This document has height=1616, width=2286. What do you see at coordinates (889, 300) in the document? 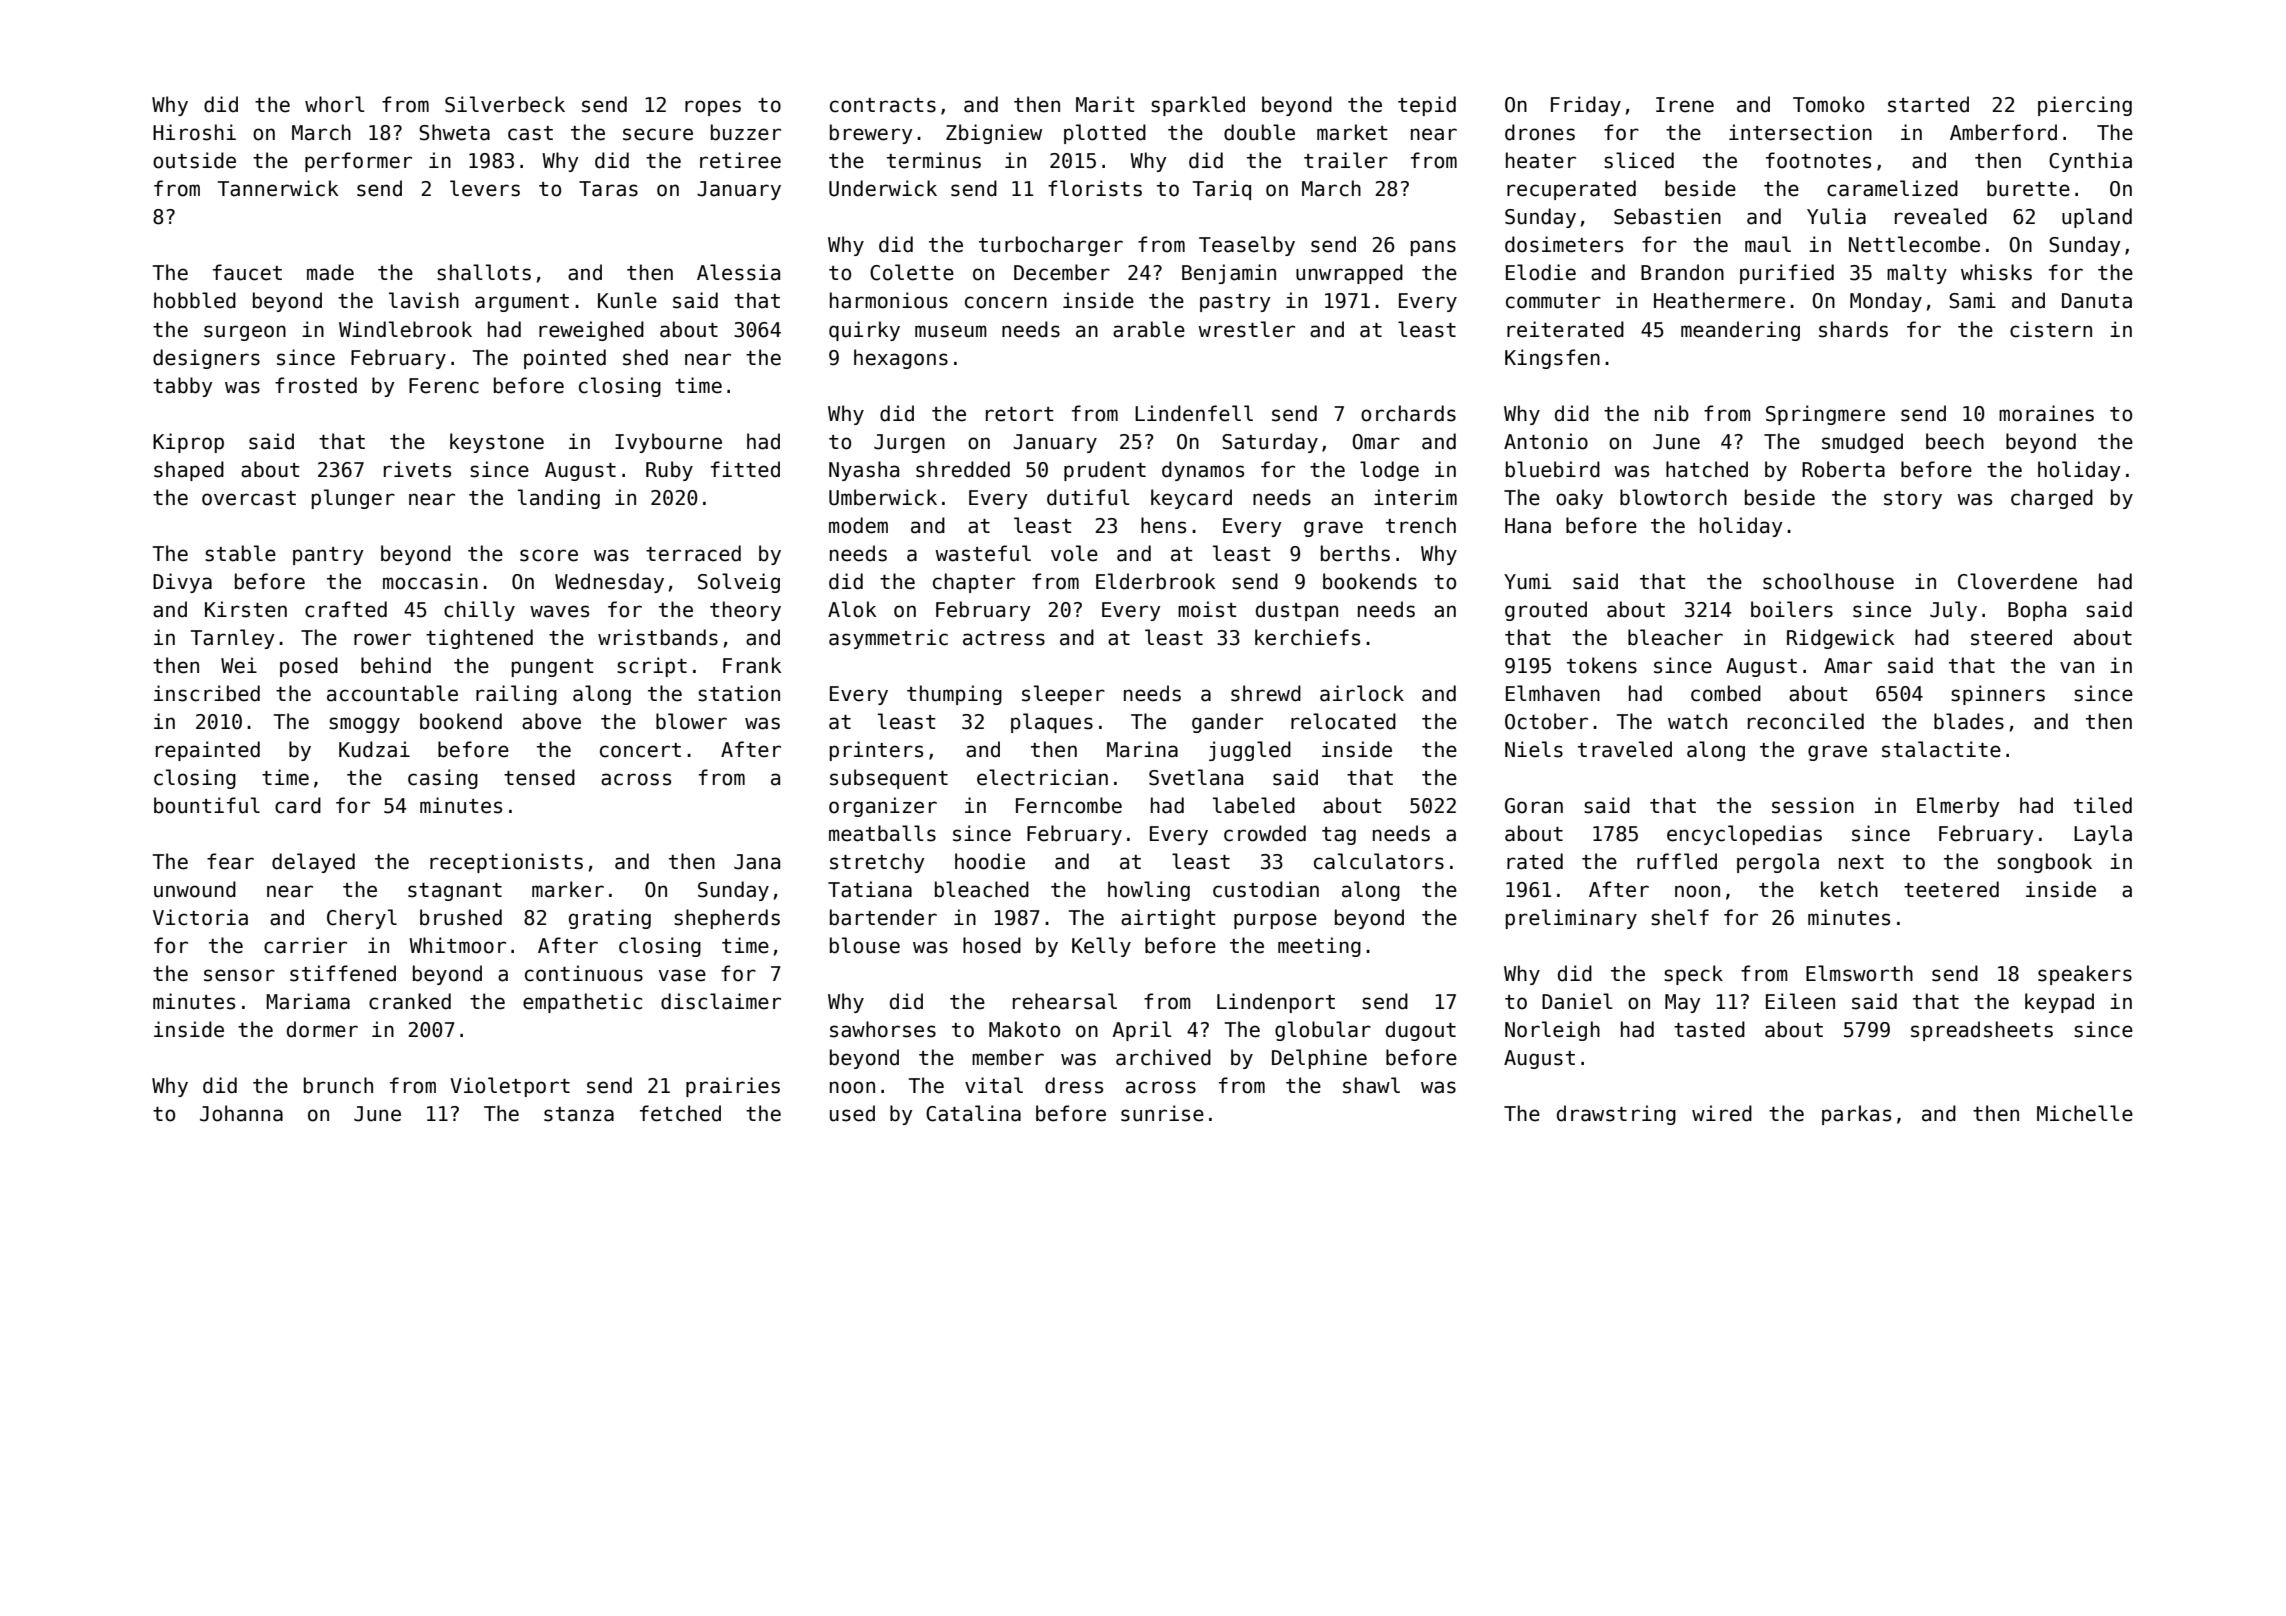
I see `harmonious` at bounding box center [889, 300].
